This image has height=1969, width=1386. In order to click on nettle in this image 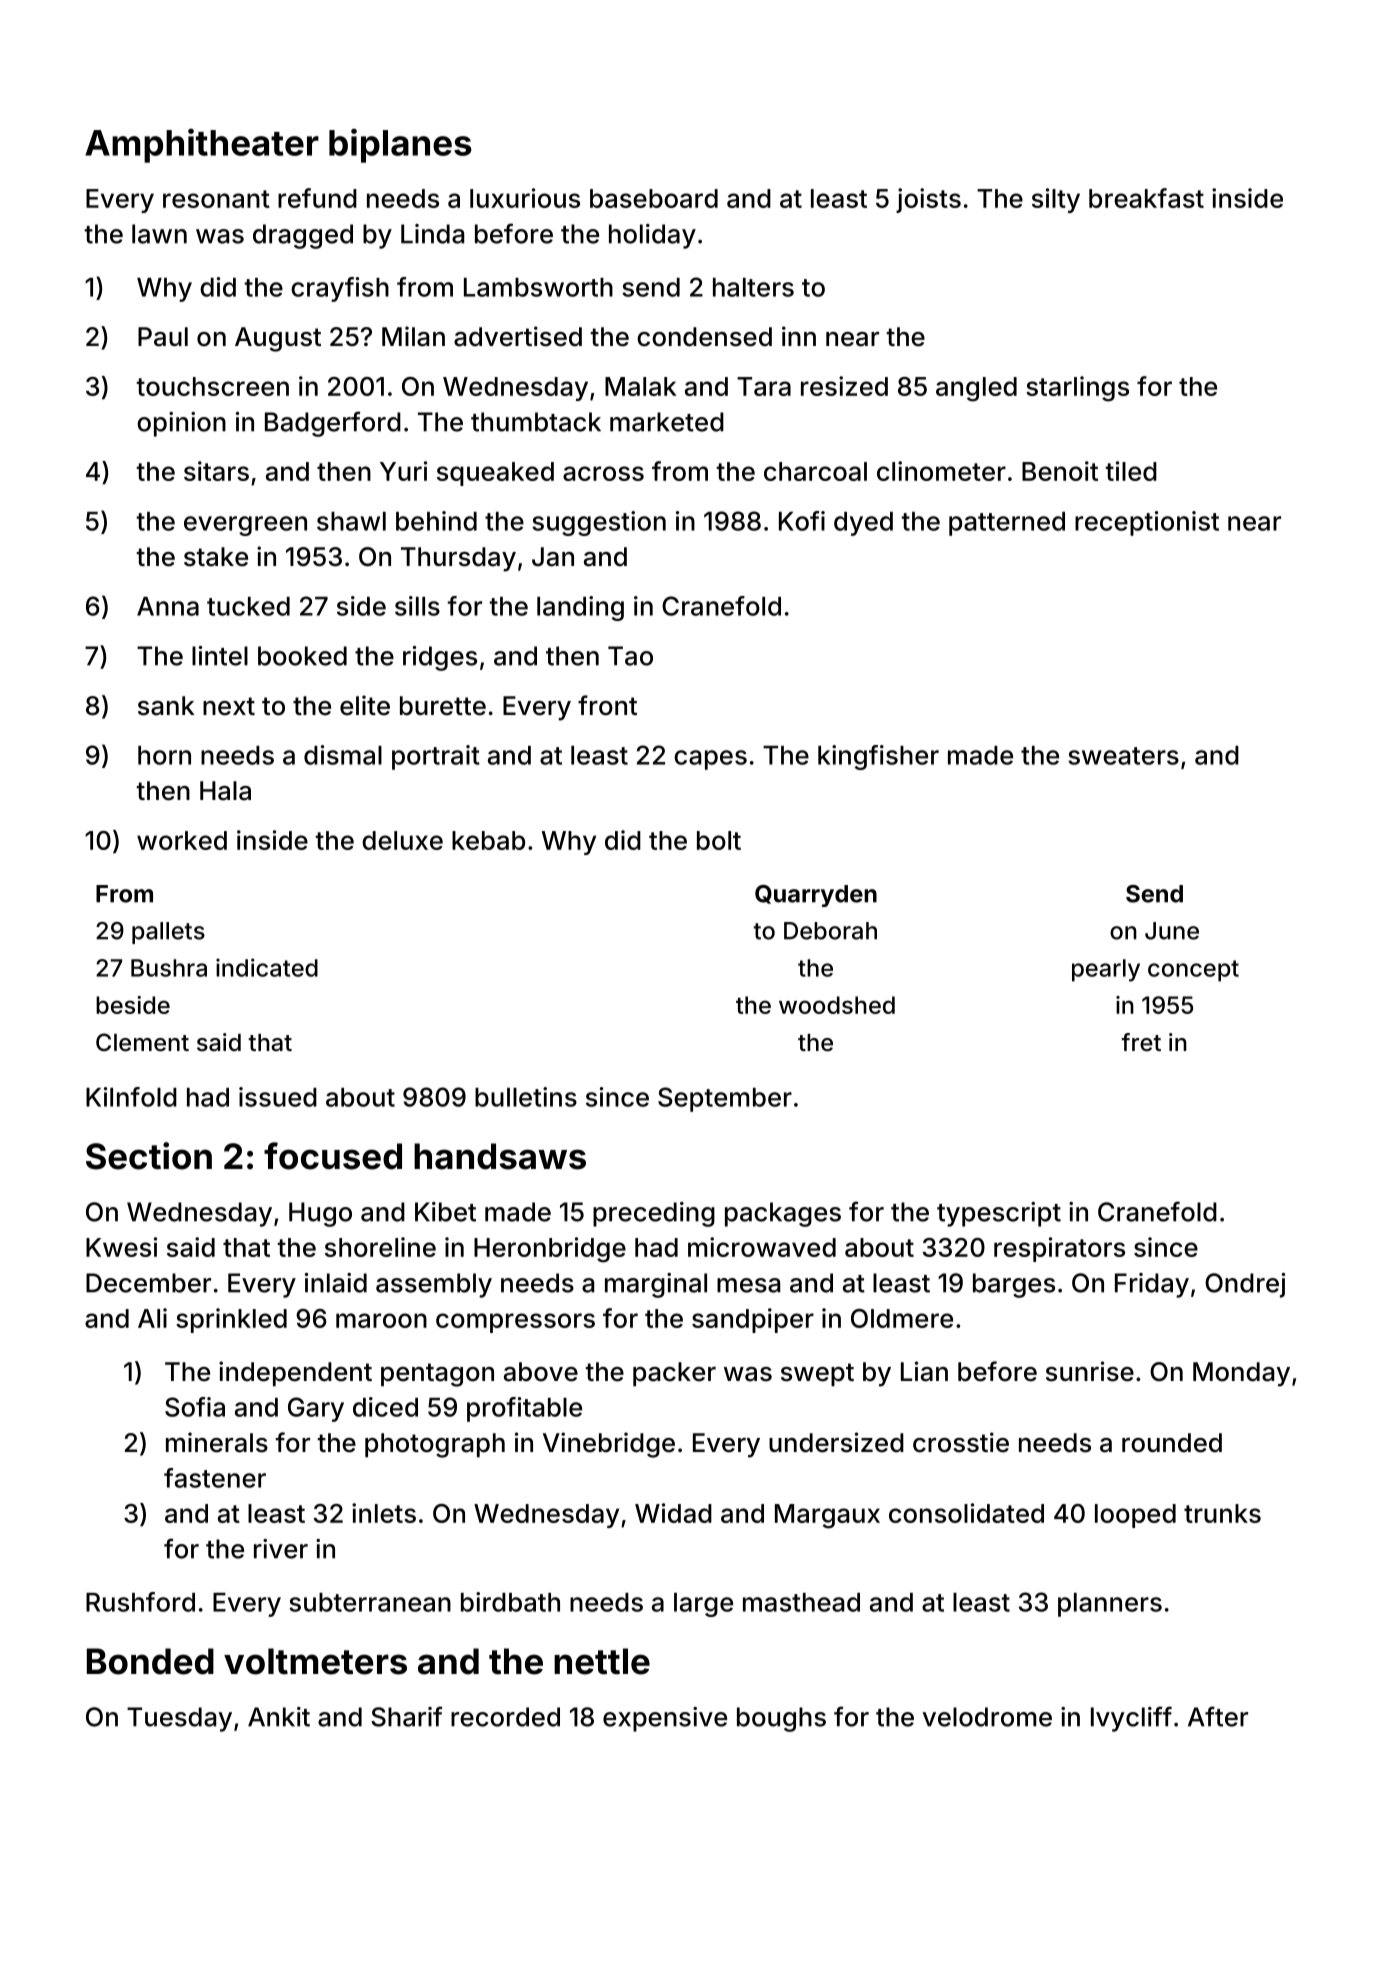, I will do `click(602, 1661)`.
